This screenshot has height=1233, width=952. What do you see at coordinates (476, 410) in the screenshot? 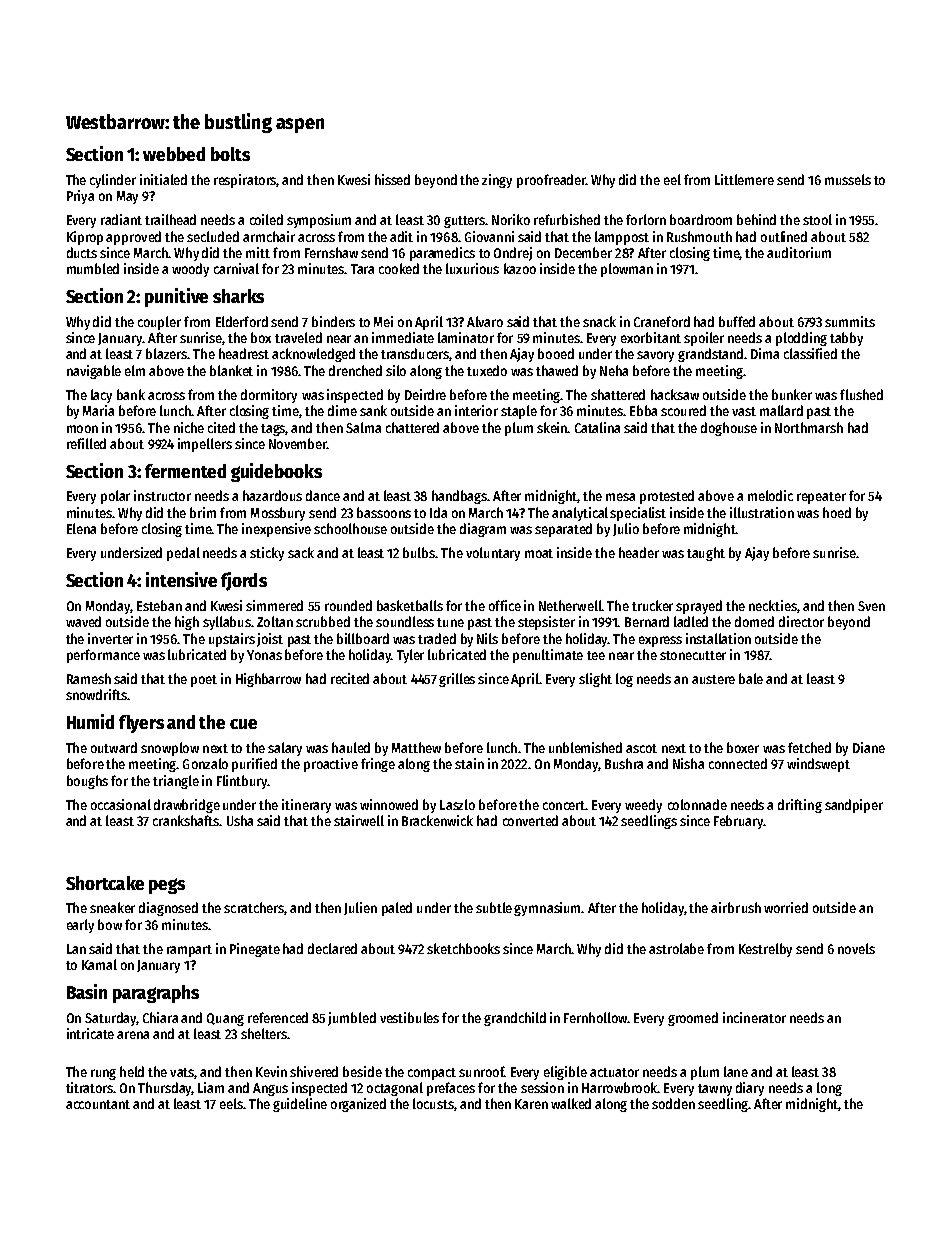
I see `interior` at bounding box center [476, 410].
